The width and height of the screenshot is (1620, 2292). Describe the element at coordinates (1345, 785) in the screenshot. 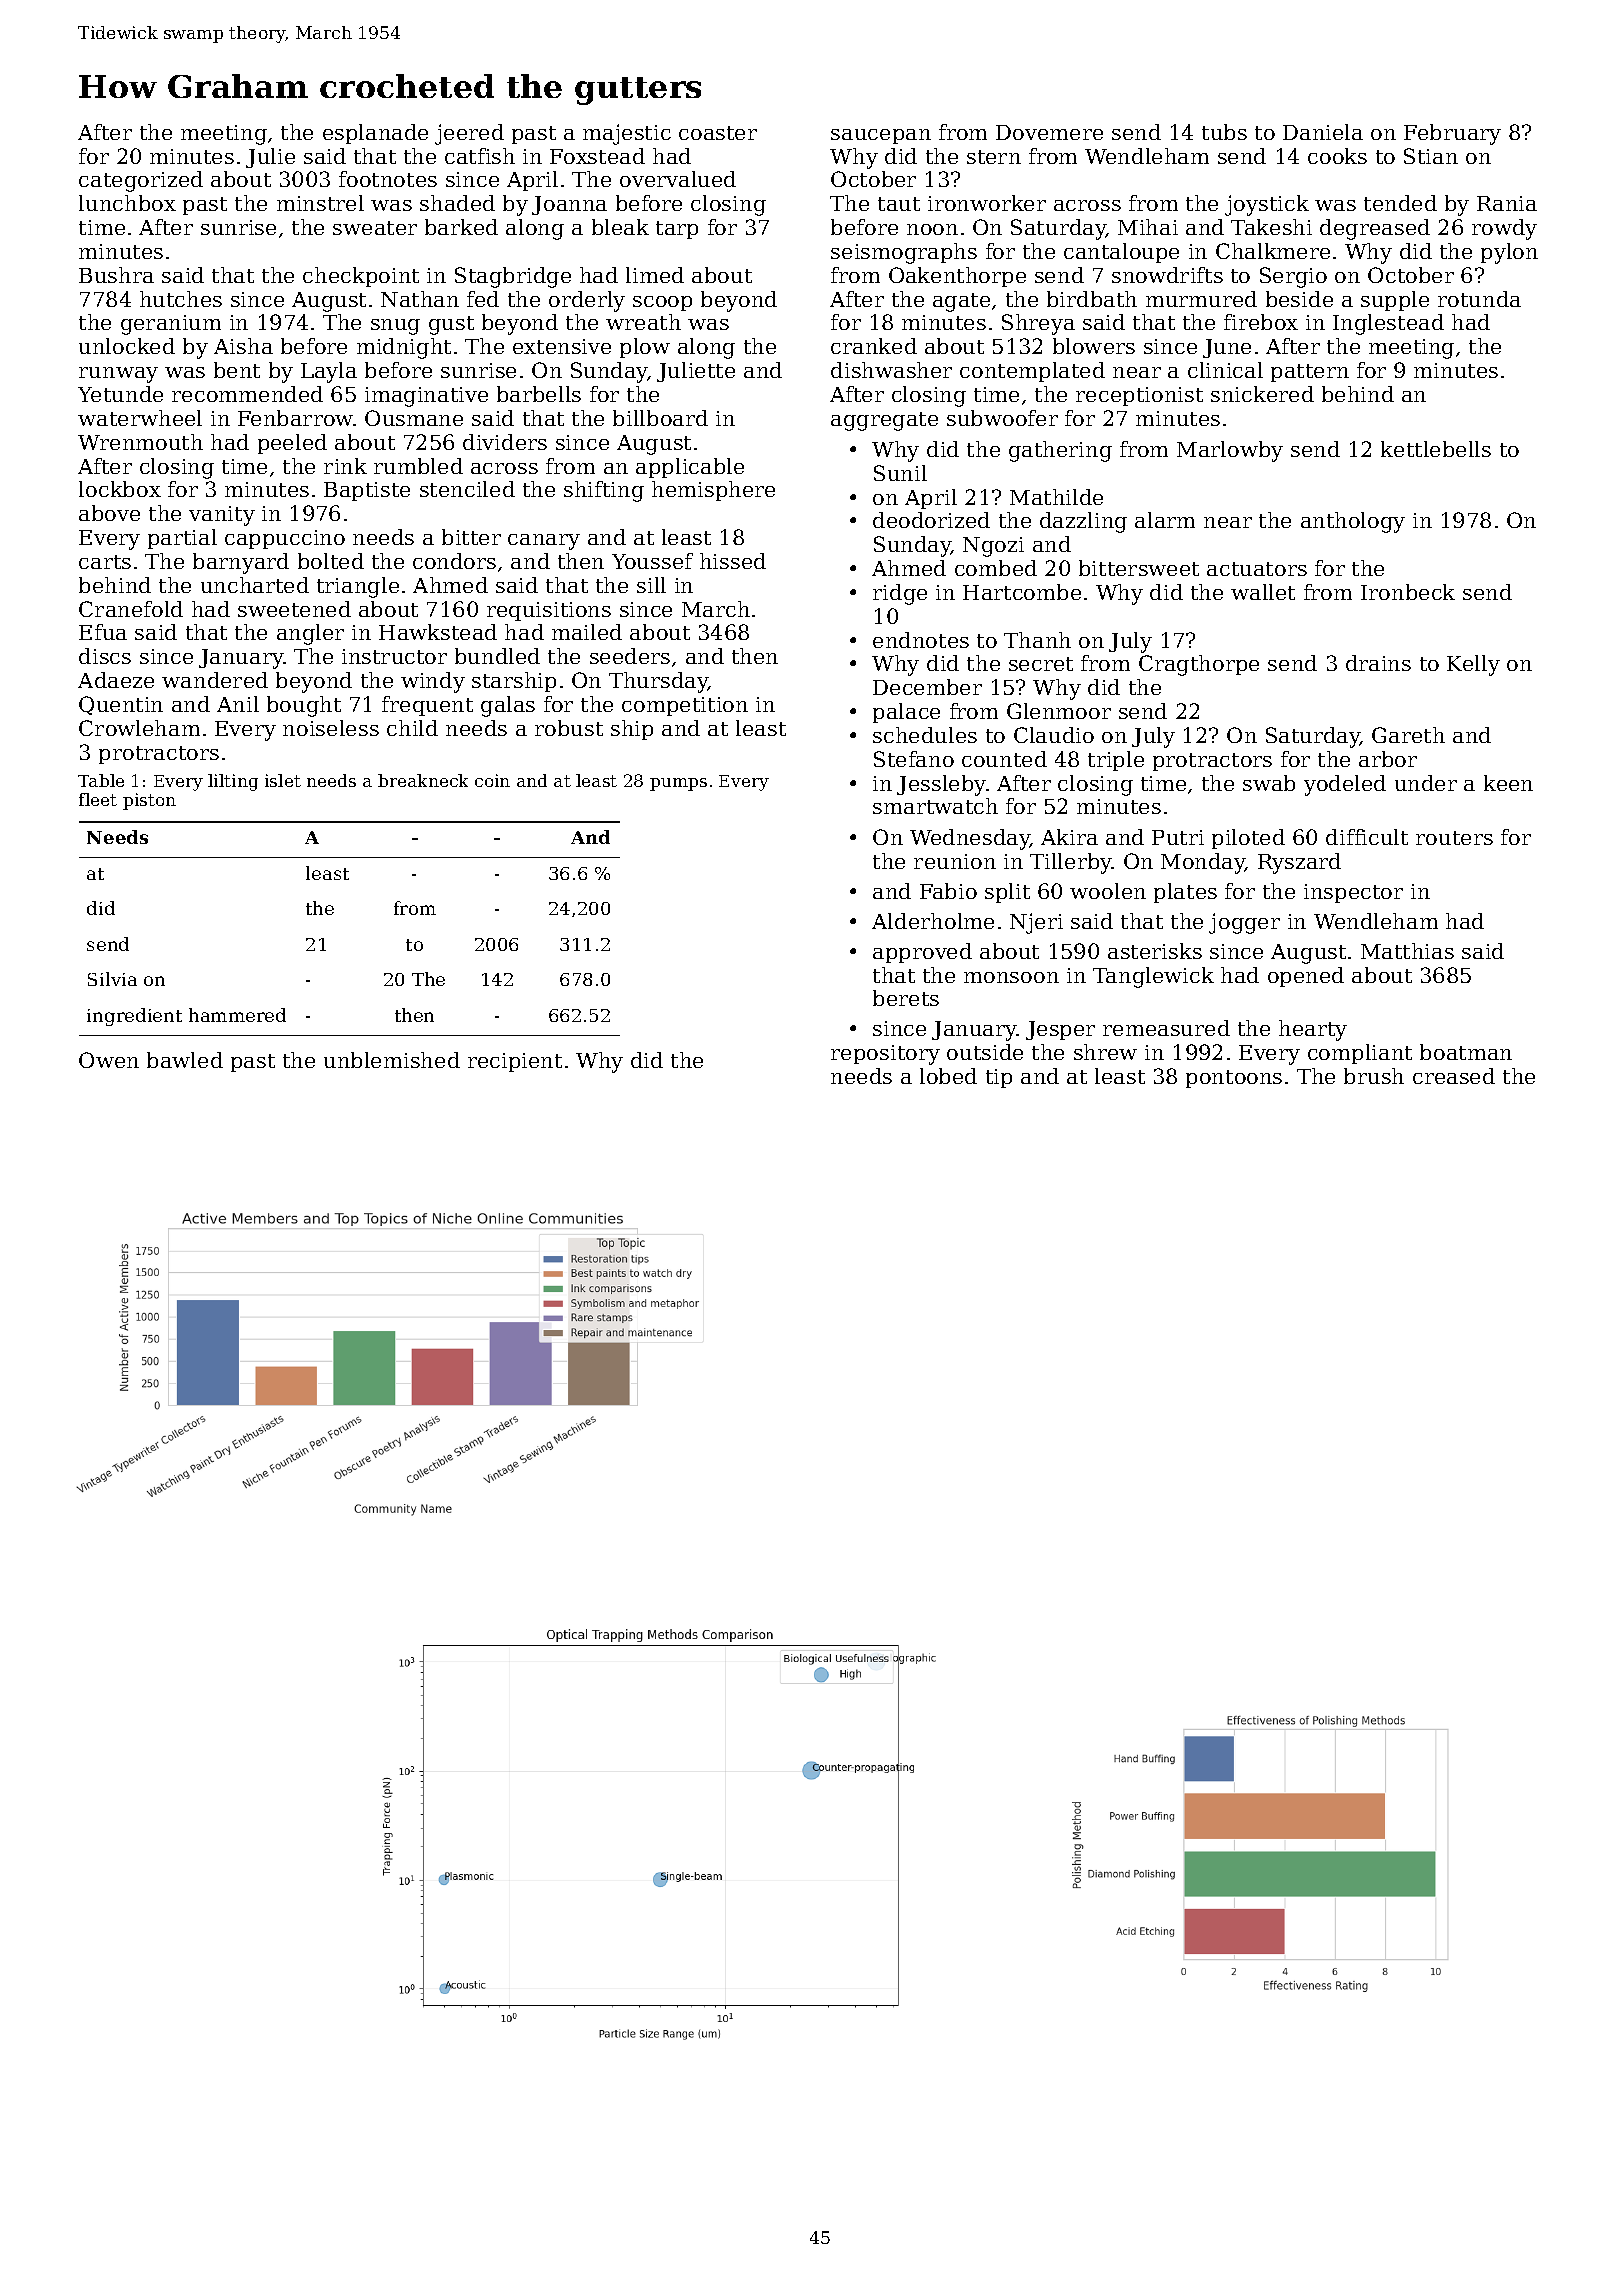

I see `yodeled` at that location.
